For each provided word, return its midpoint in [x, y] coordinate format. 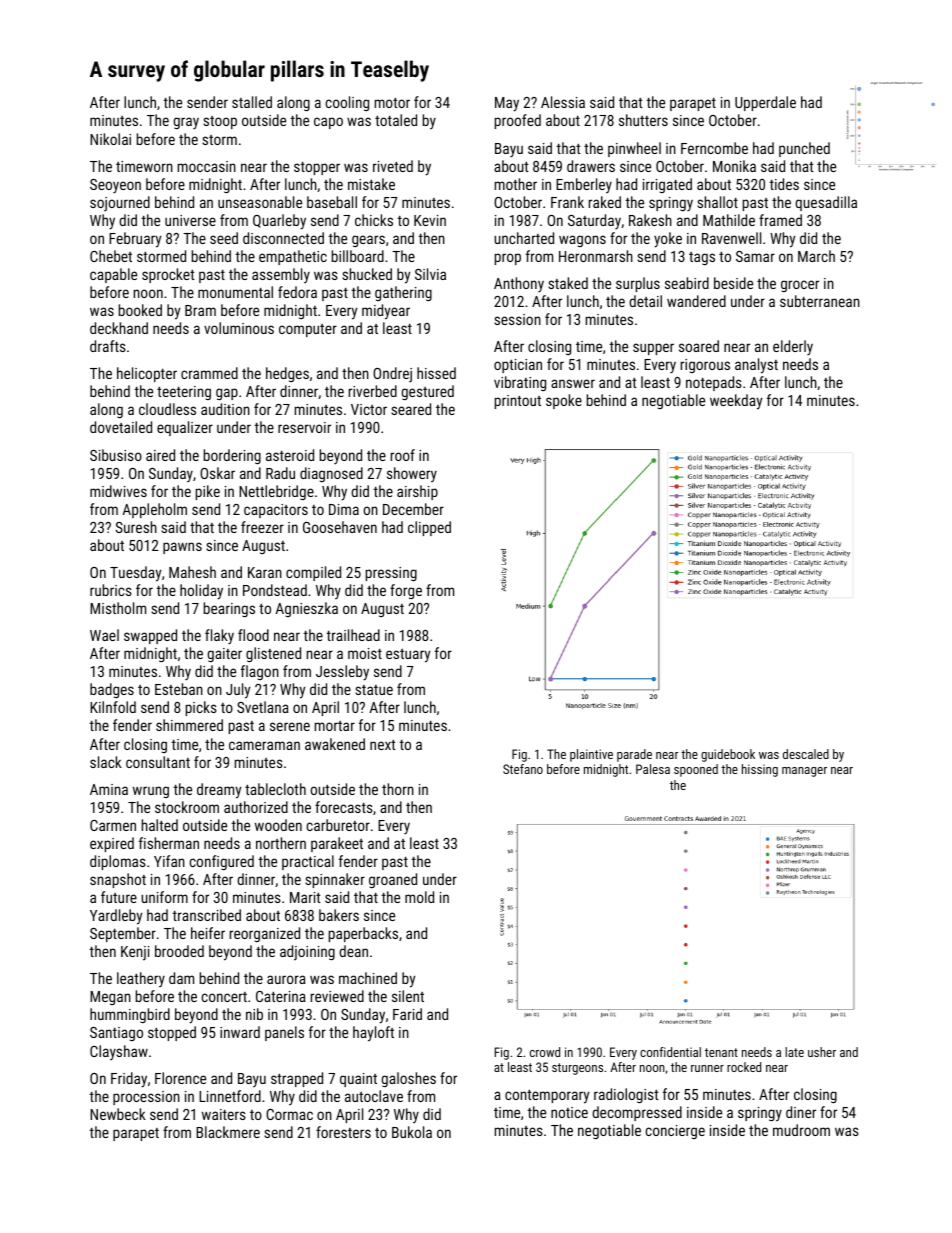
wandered [696, 301]
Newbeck [118, 1114]
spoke [564, 401]
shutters [643, 120]
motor [392, 103]
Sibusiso [116, 455]
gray [186, 123]
